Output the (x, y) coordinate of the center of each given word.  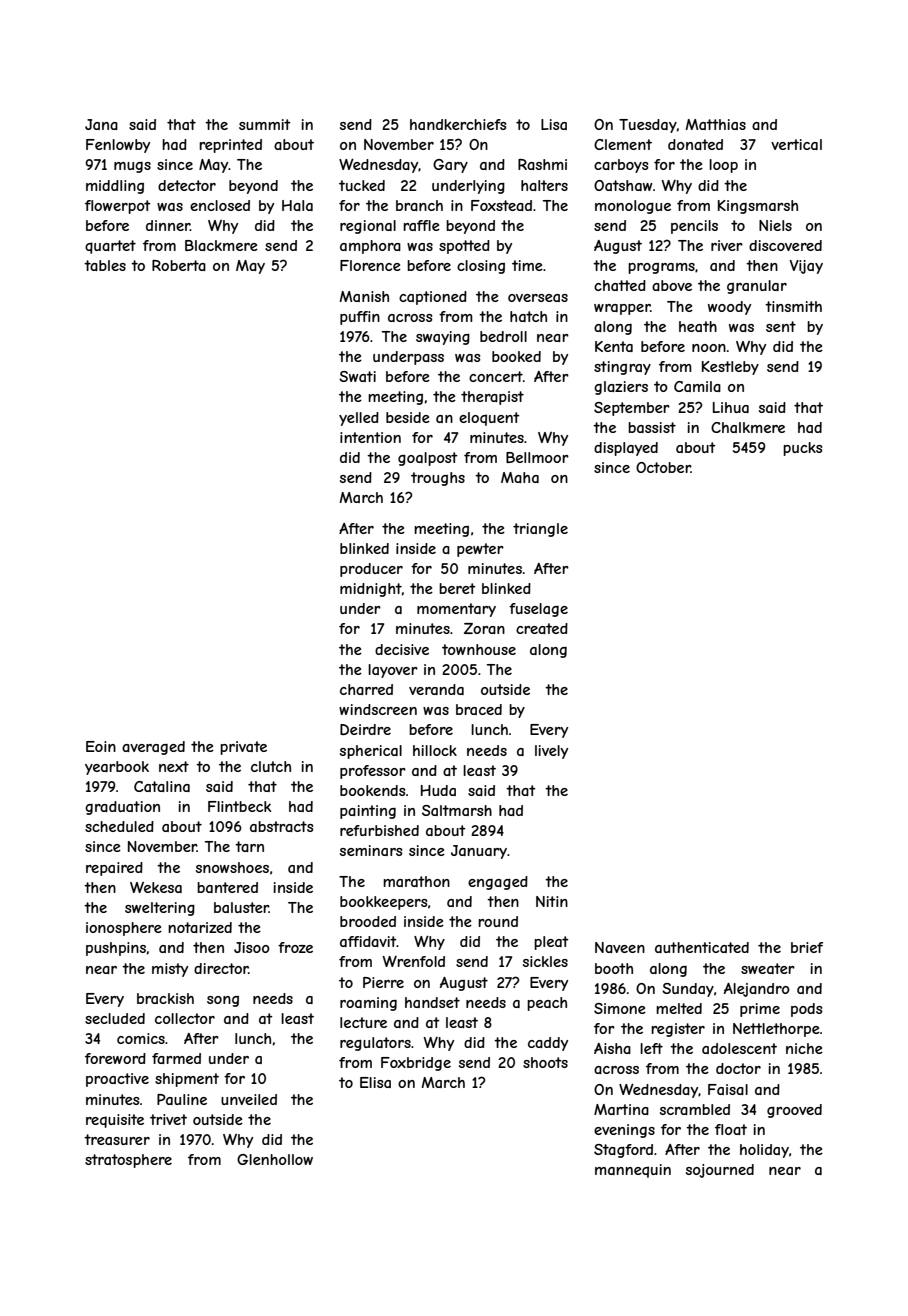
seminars (371, 850)
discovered (785, 245)
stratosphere (128, 1161)
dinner (168, 225)
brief (807, 947)
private (243, 748)
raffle (421, 225)
